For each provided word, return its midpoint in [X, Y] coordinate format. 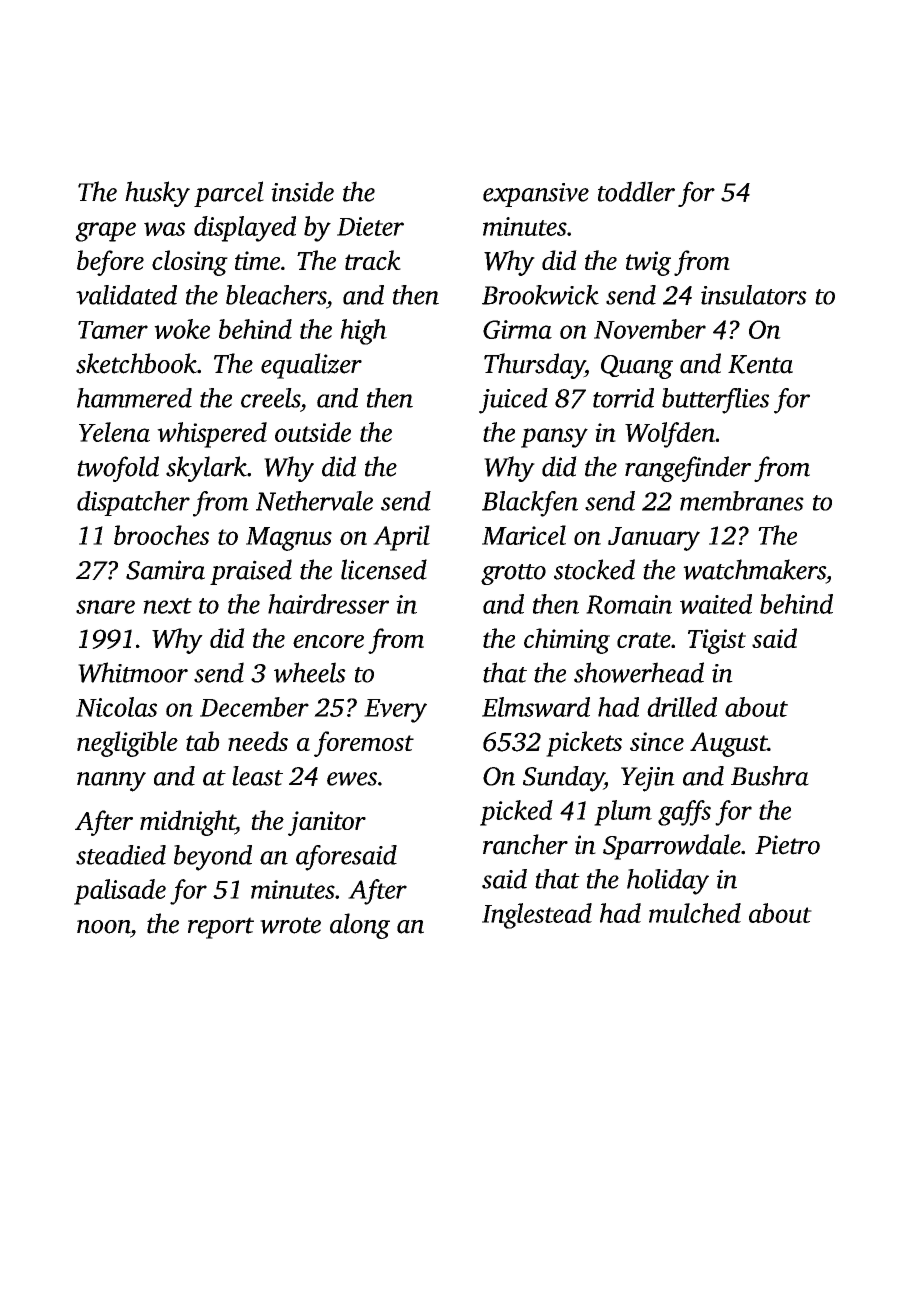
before [110, 263]
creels [270, 398]
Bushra [770, 776]
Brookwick [540, 295]
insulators [754, 295]
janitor [327, 823]
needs [258, 741]
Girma [517, 329]
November [650, 329]
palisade [120, 892]
